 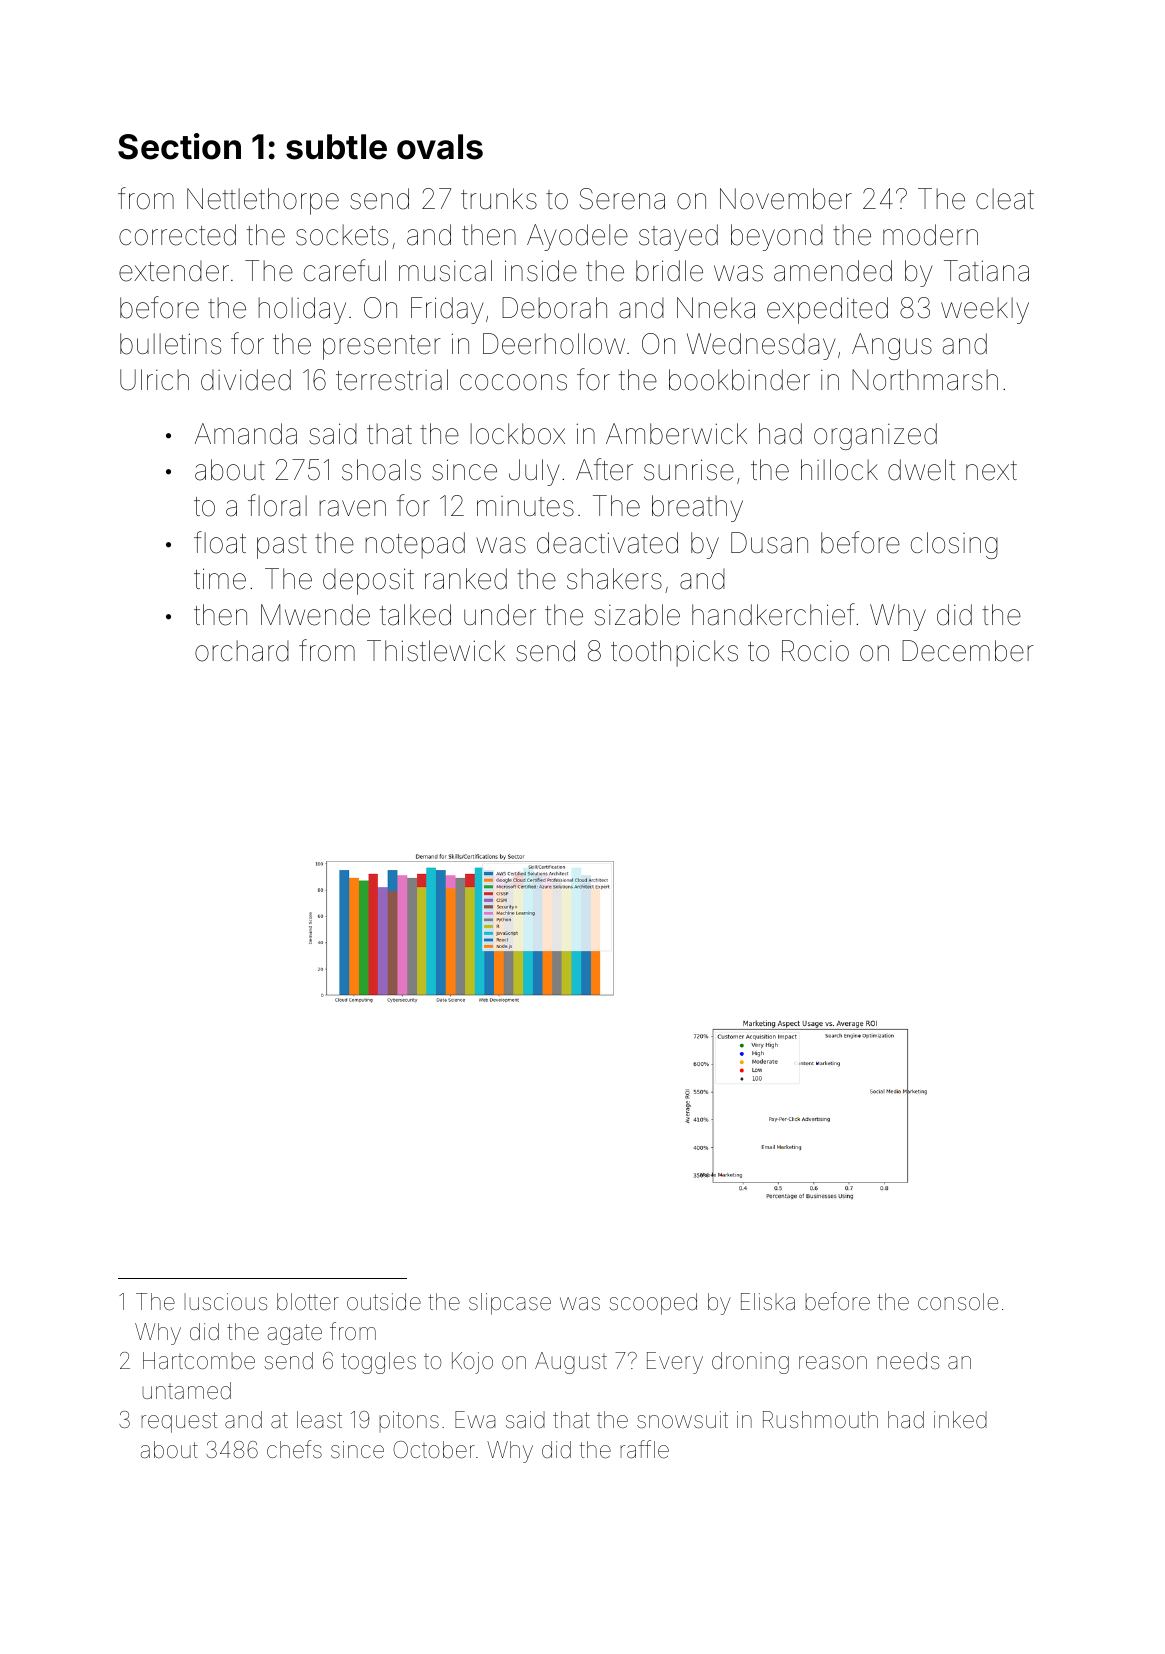 What do you see at coordinates (186, 1391) in the screenshot?
I see `untamed` at bounding box center [186, 1391].
